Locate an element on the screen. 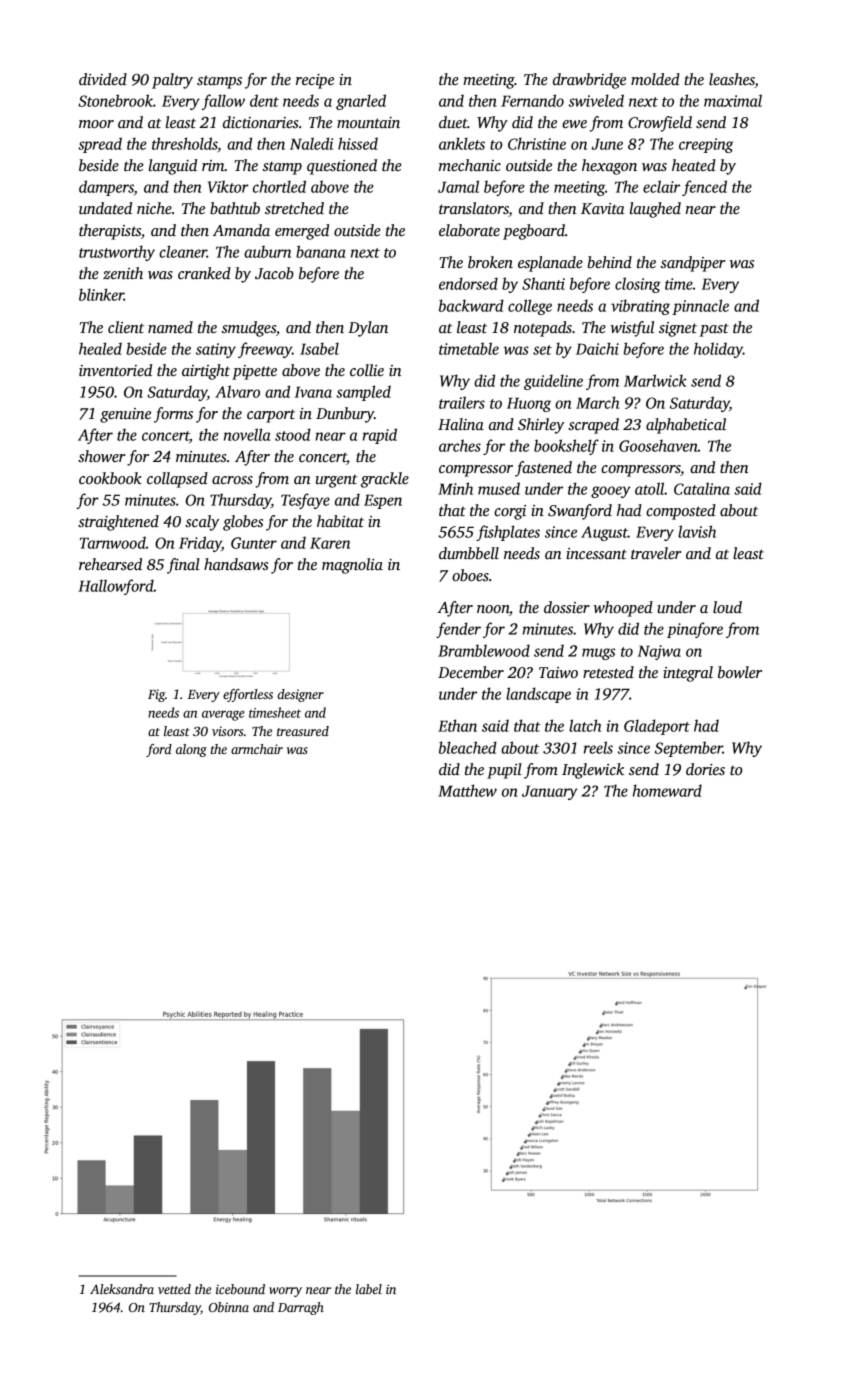 The width and height of the screenshot is (849, 1400). handsaws is located at coordinates (236, 564).
